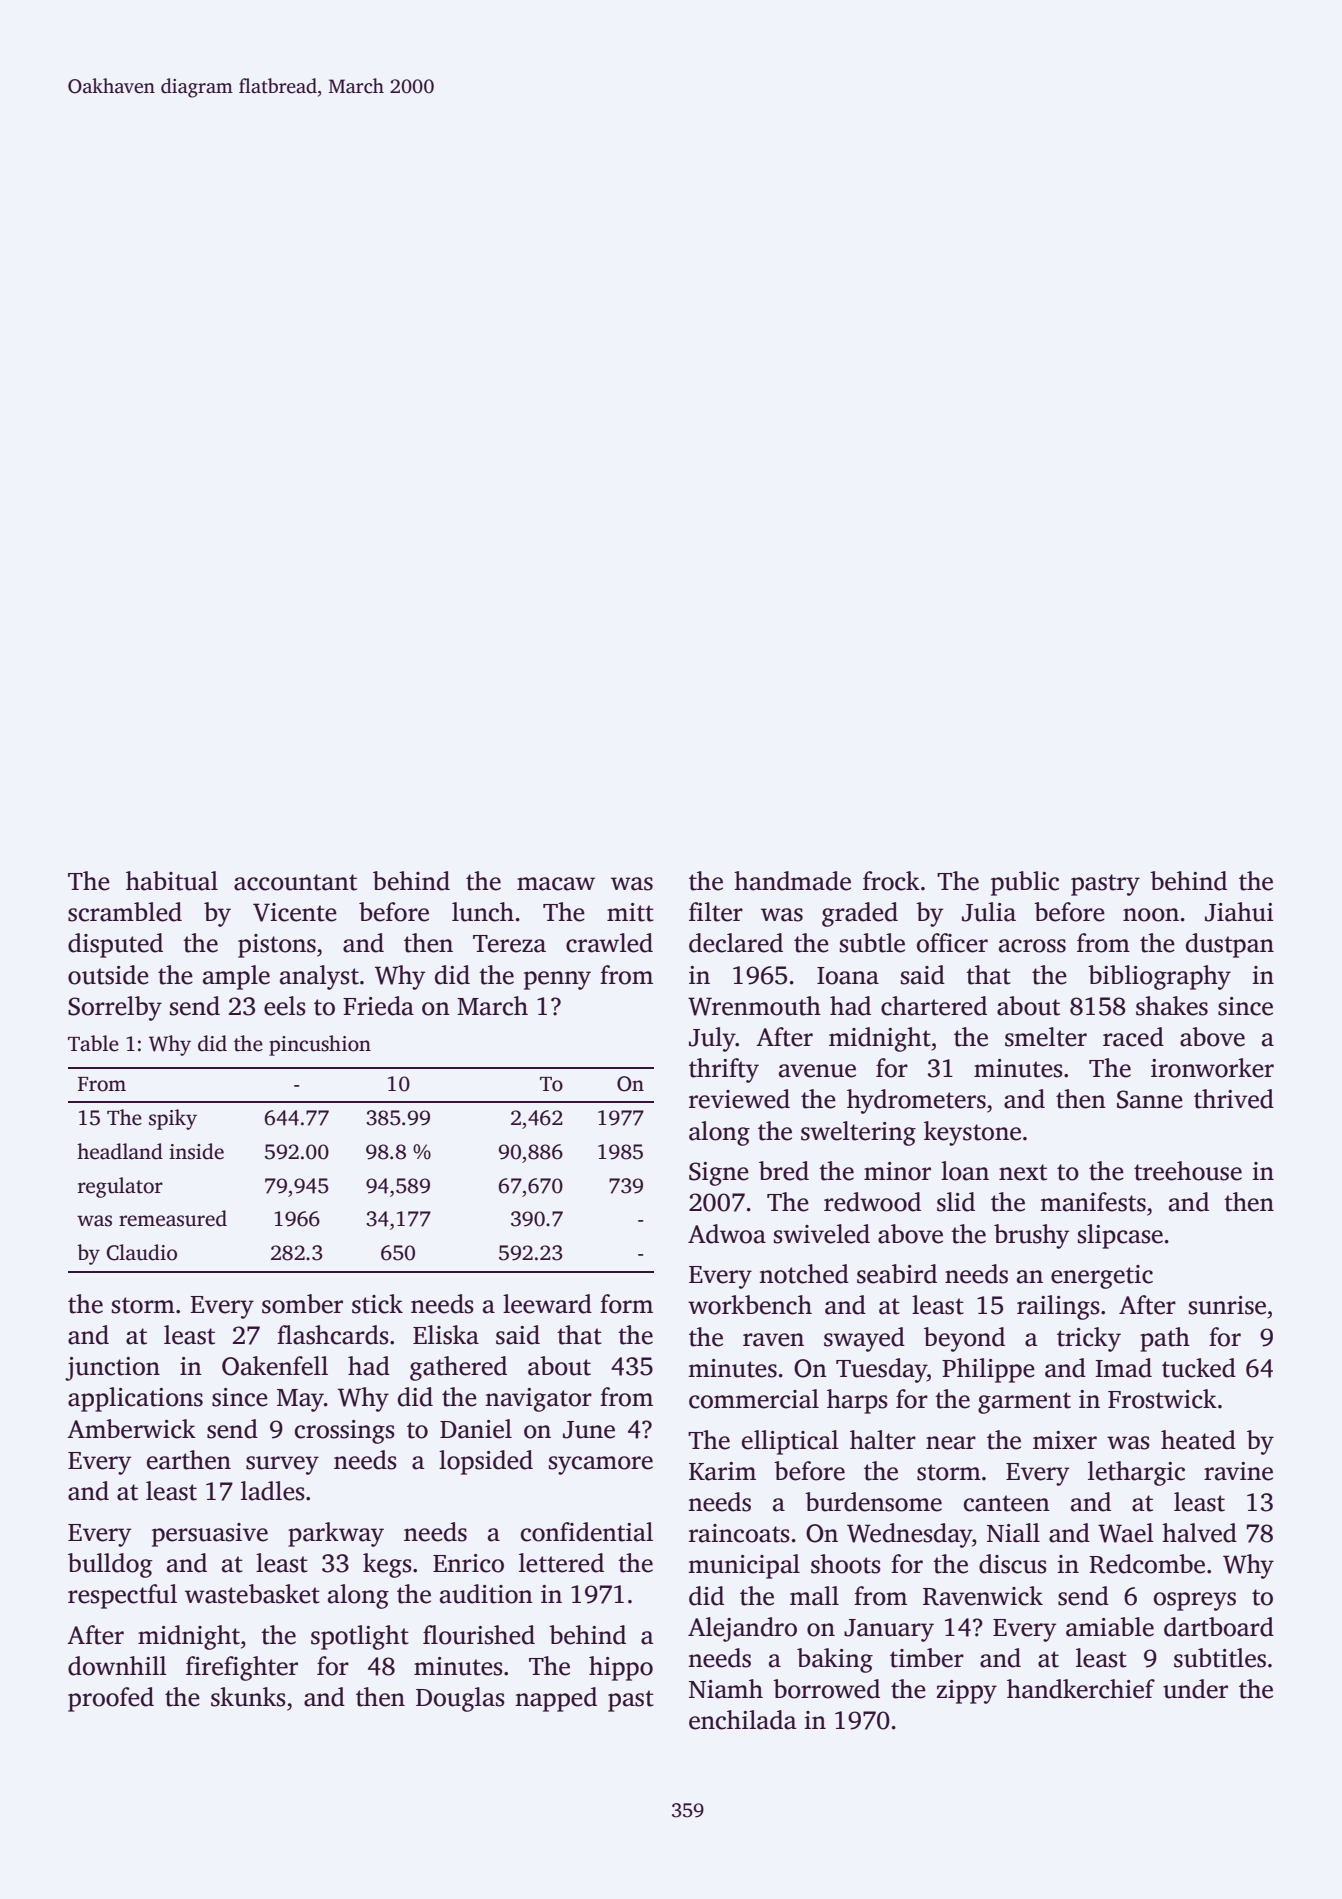  I want to click on brushy, so click(1031, 1236).
